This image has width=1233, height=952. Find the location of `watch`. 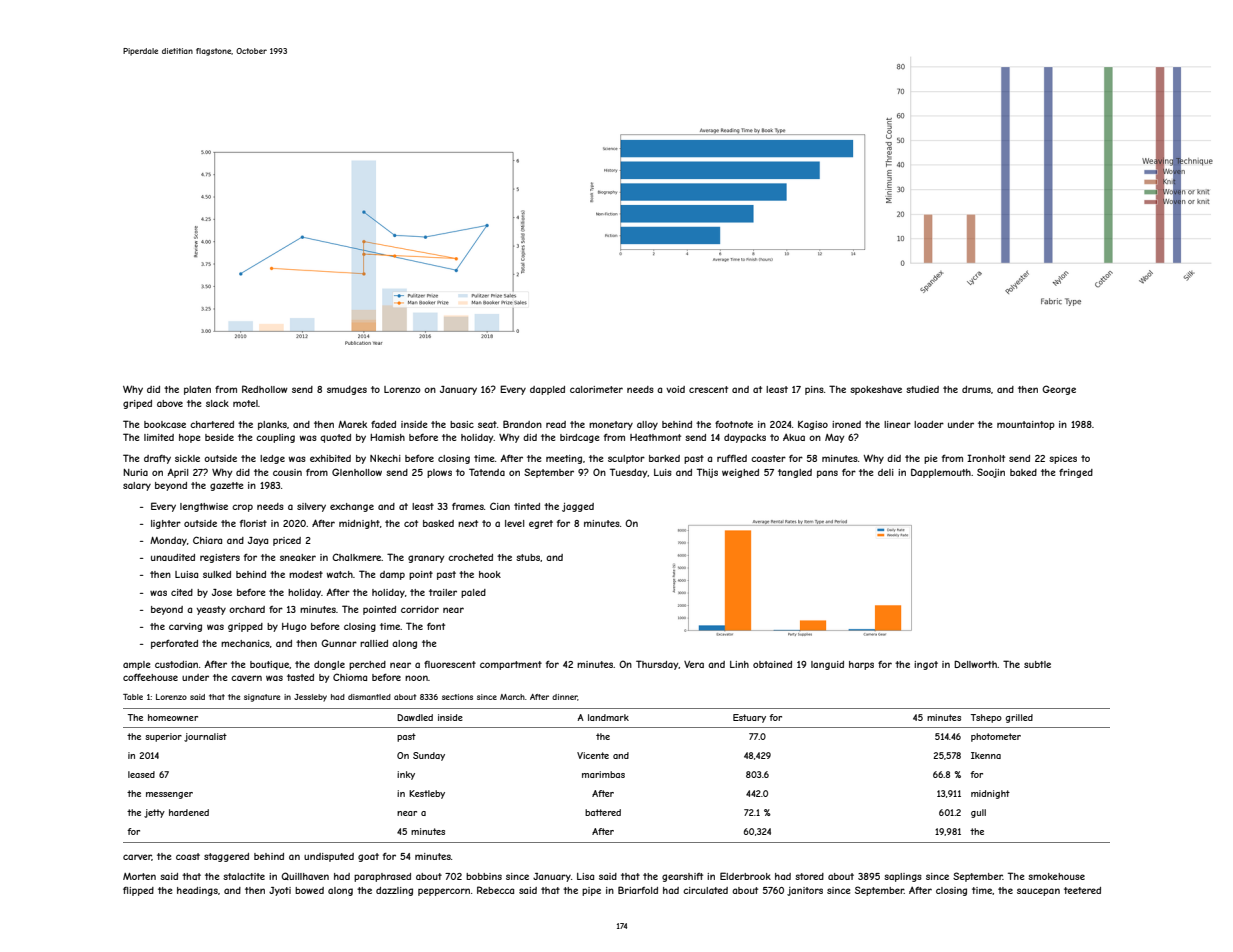

watch is located at coordinates (340, 574).
